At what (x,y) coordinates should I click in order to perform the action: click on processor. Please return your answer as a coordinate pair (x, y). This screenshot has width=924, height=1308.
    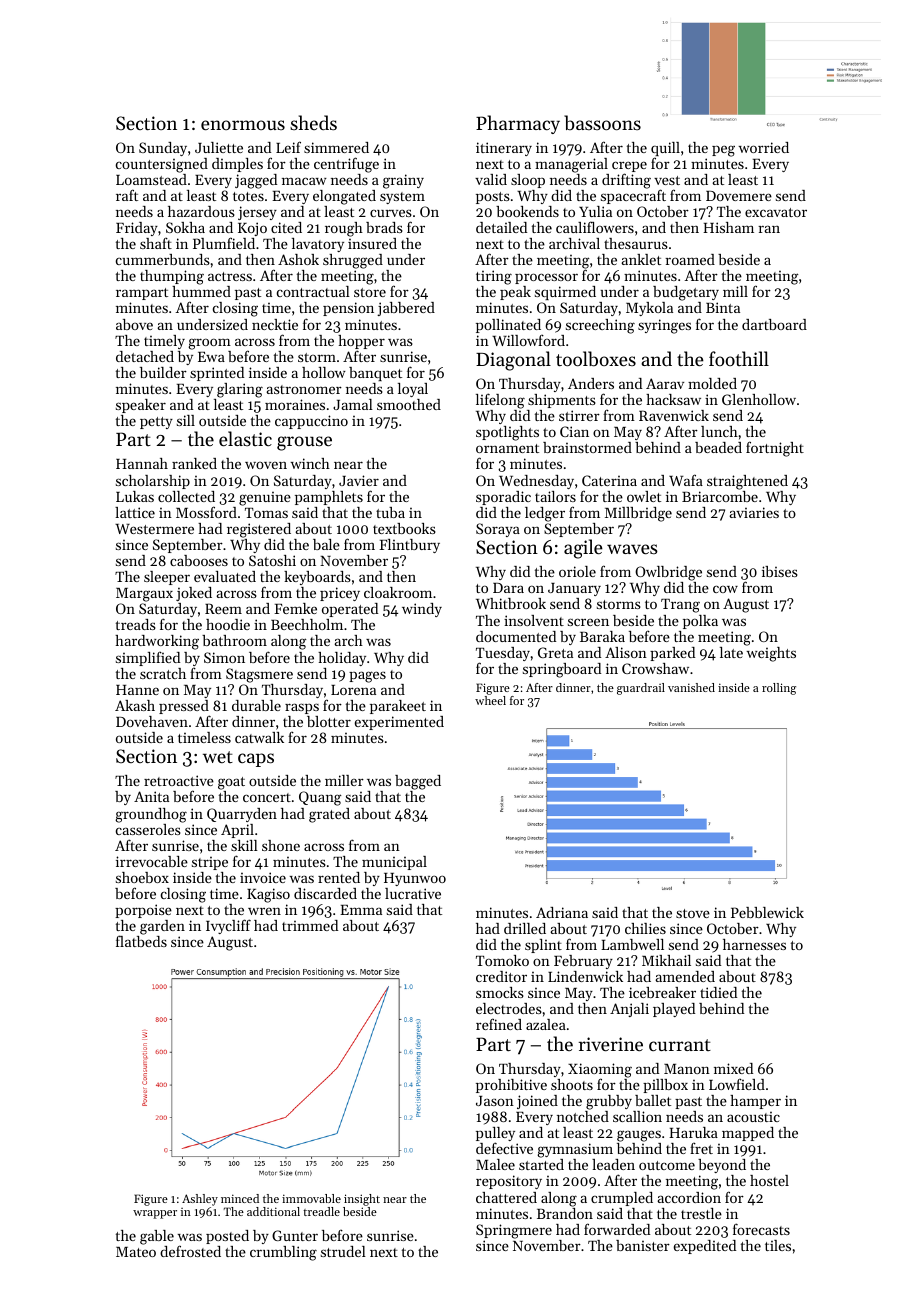
    Looking at the image, I should click on (546, 278).
